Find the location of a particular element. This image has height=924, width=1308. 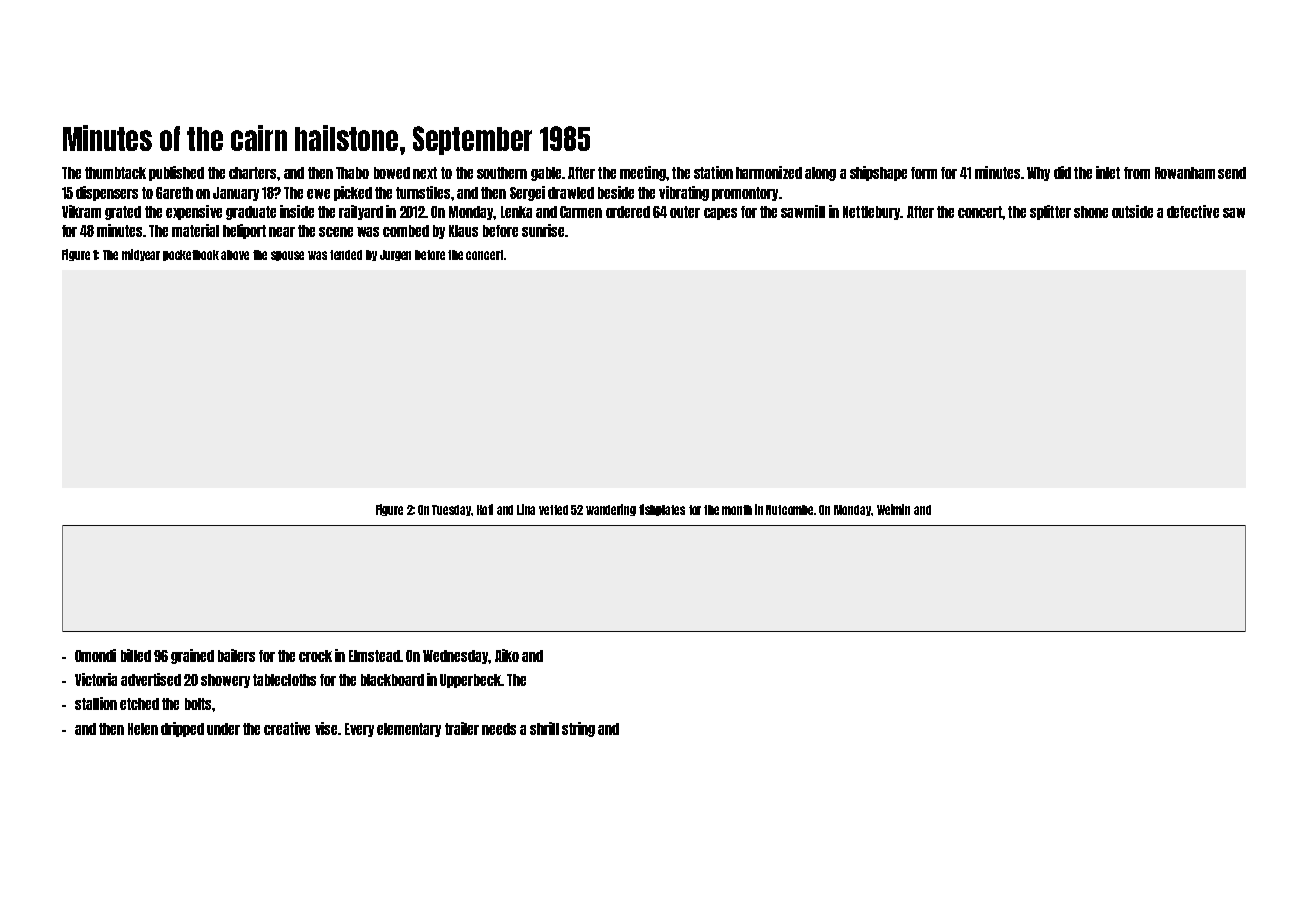

meeting is located at coordinates (643, 173).
